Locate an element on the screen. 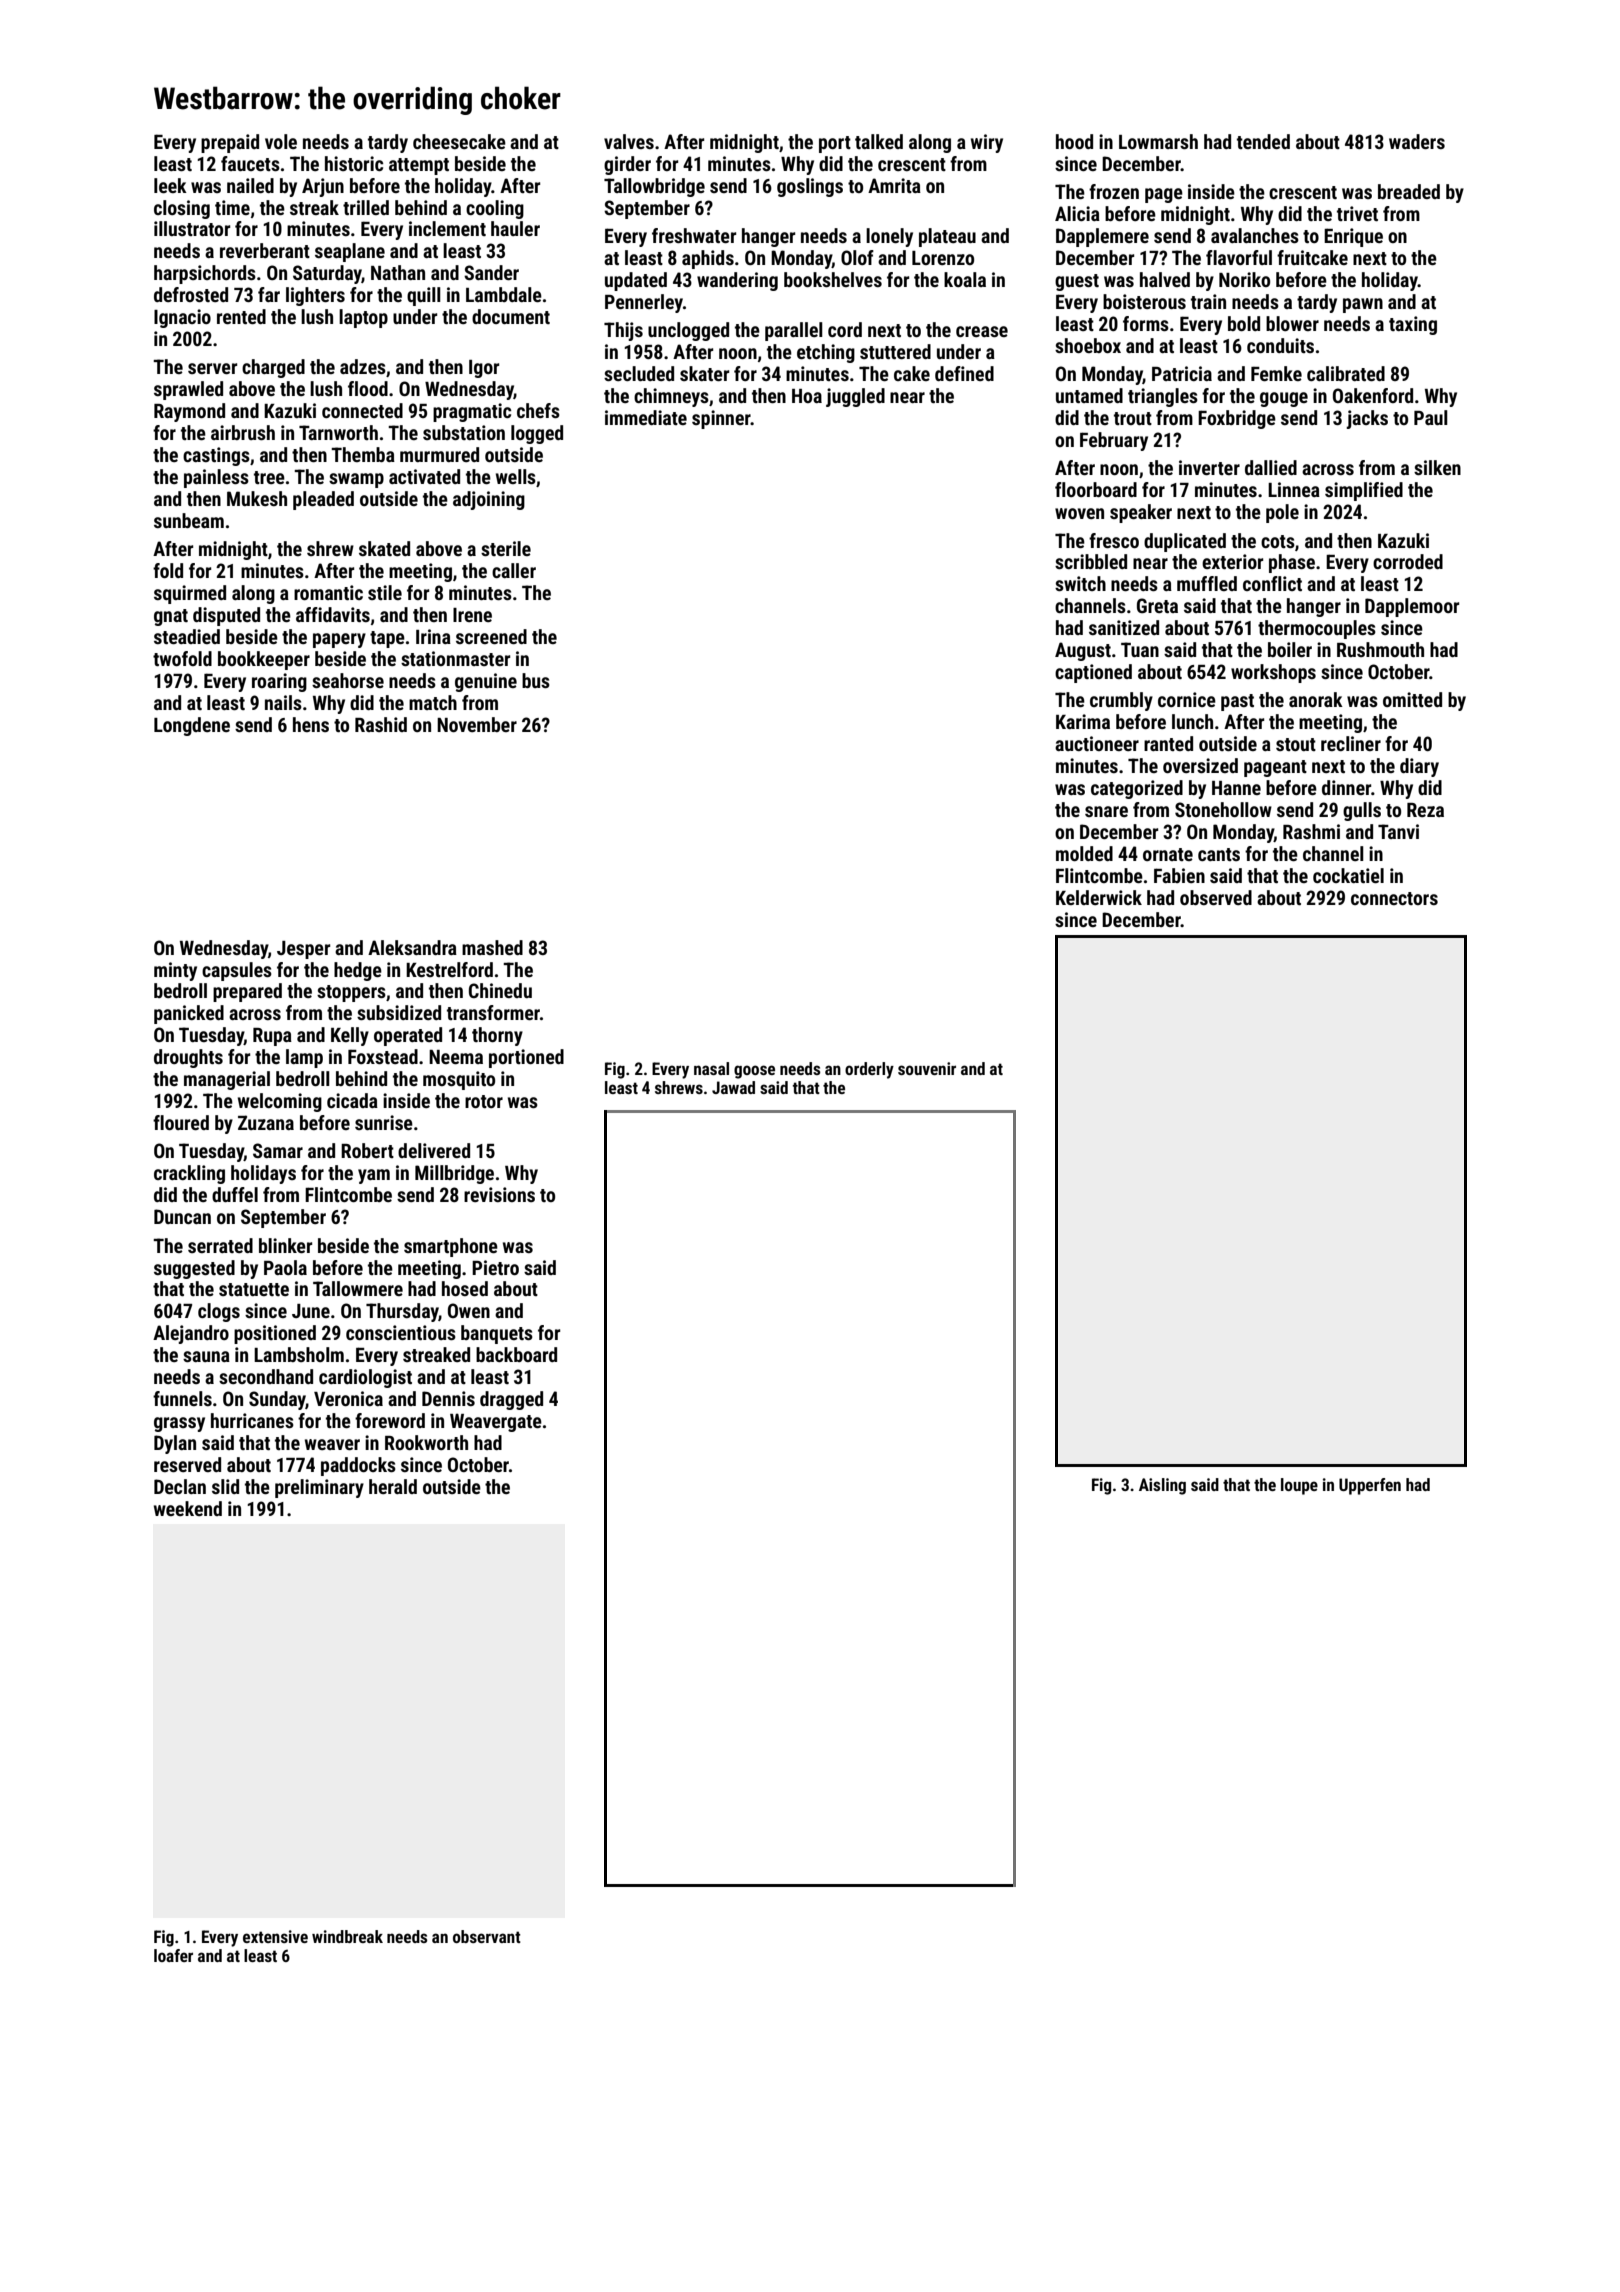 This screenshot has height=2292, width=1620. Paul is located at coordinates (1431, 417).
